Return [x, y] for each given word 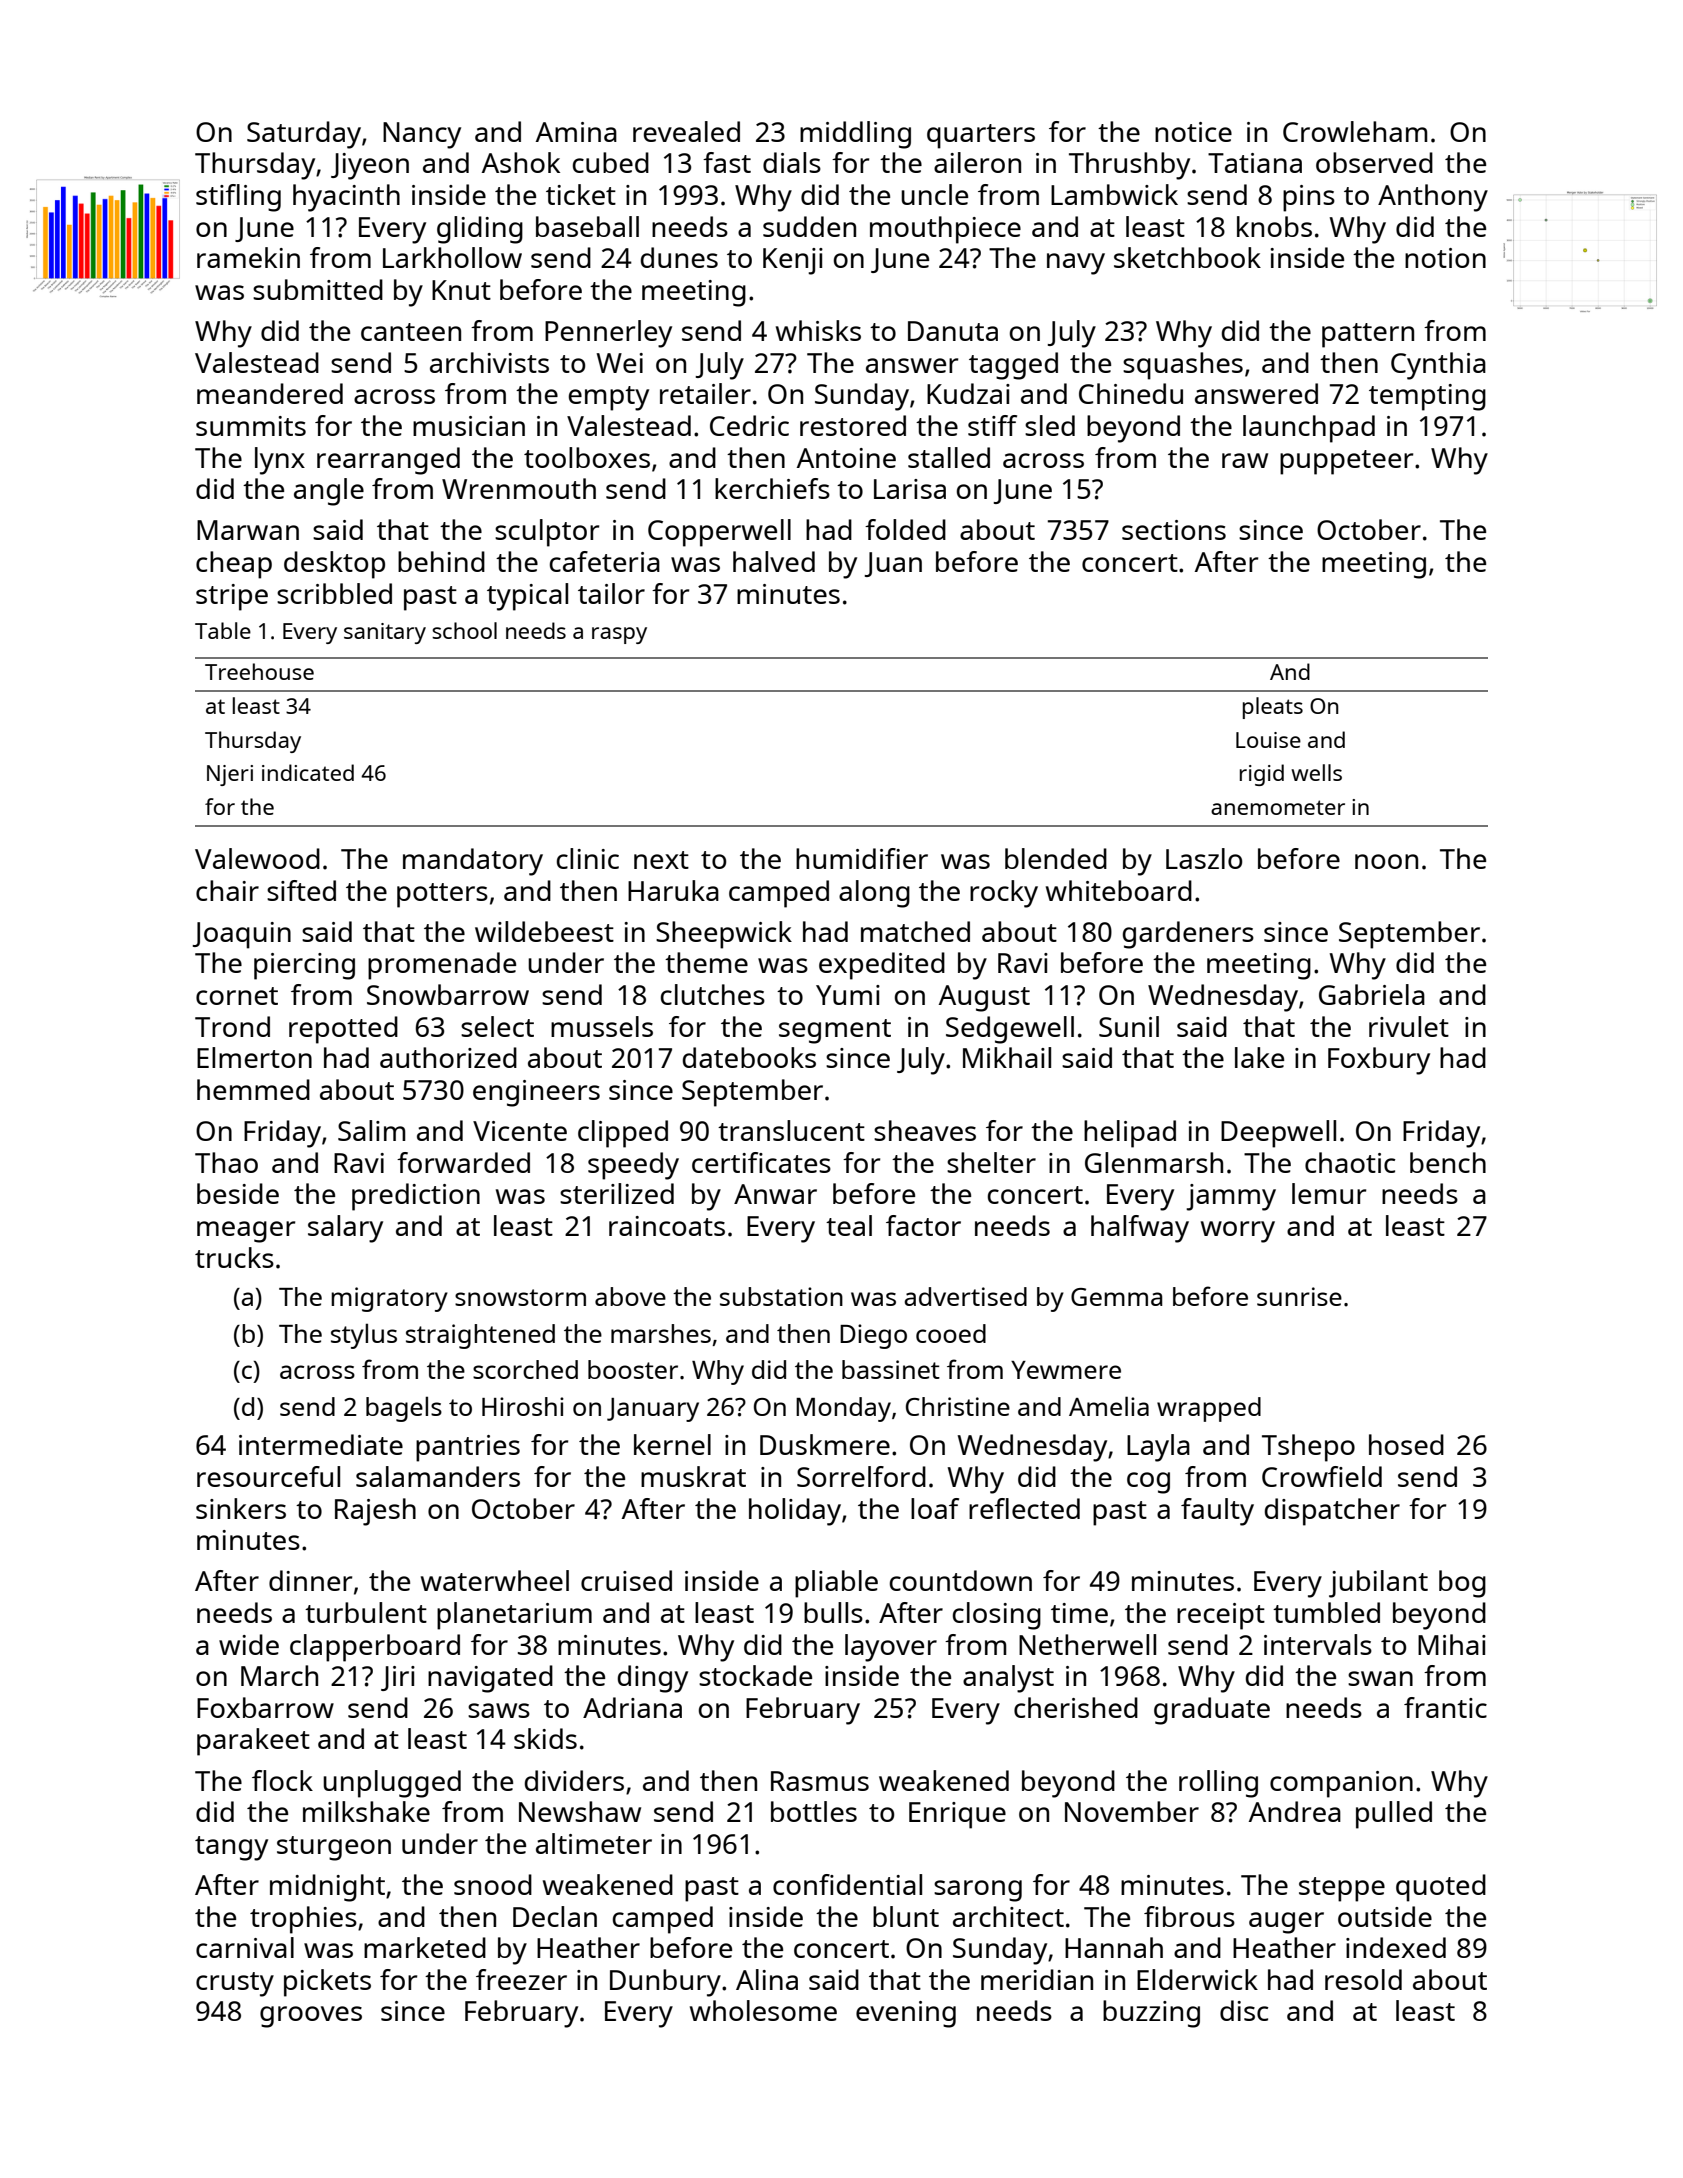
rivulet [1409, 1026]
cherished [1076, 1707]
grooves [311, 2017]
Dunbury [665, 1983]
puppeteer [1346, 462]
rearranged [388, 461]
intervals [1318, 1644]
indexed [1396, 1947]
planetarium [514, 1616]
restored [853, 425]
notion [1445, 258]
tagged [1013, 366]
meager [246, 1232]
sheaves [925, 1130]
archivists [489, 362]
